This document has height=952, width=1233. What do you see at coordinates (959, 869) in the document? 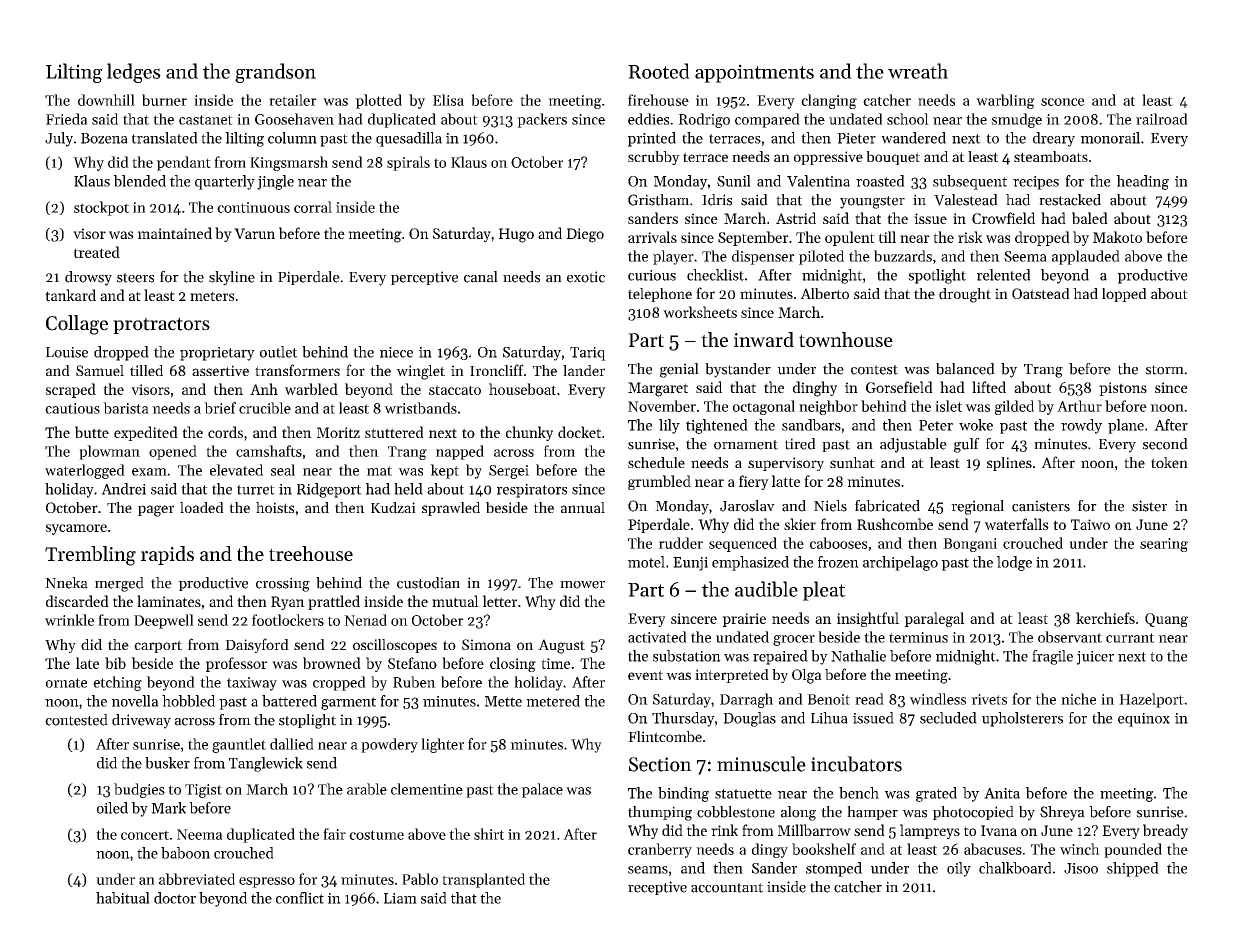
I see `oily` at bounding box center [959, 869].
